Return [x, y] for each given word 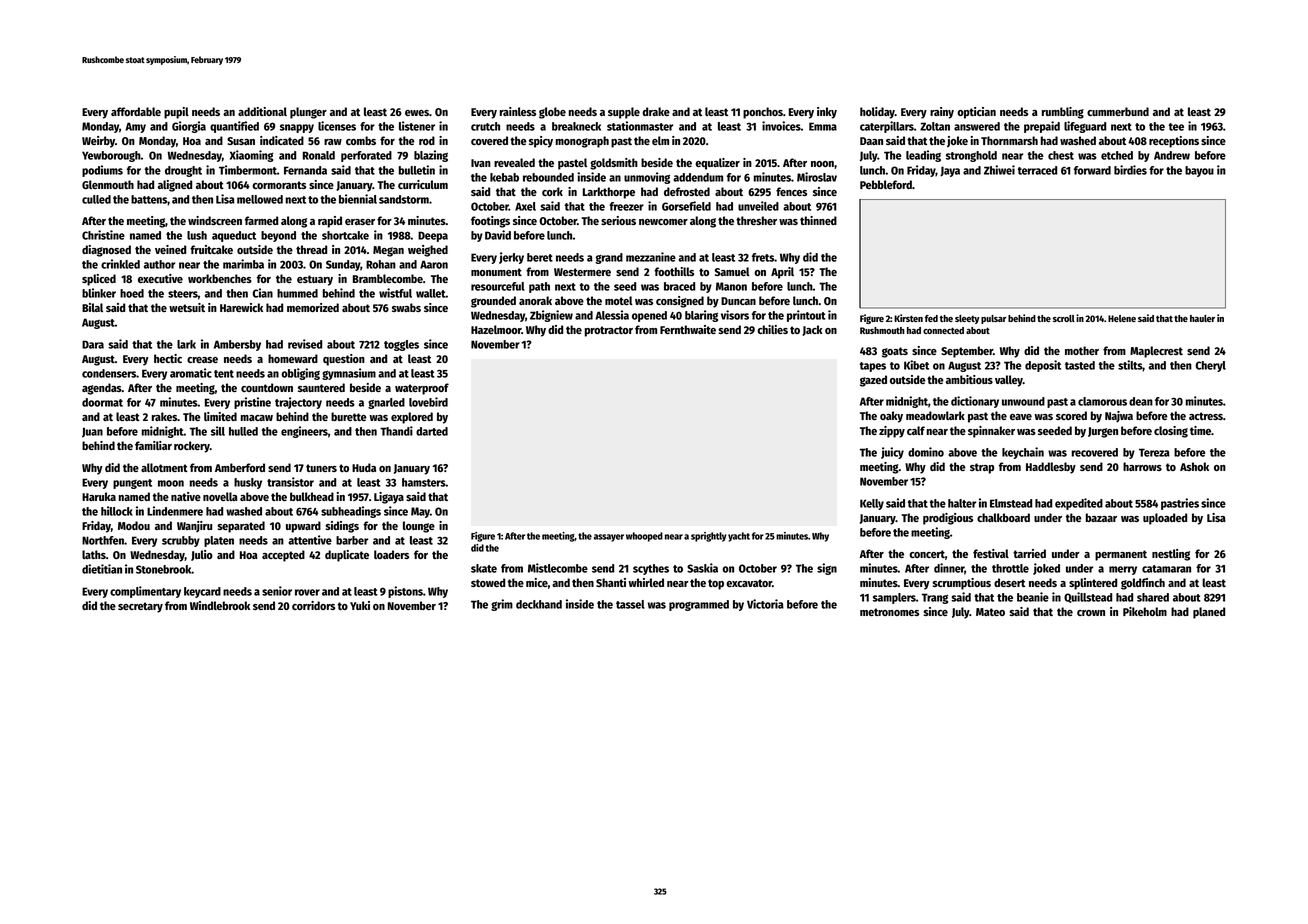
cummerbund [1118, 111]
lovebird [428, 402]
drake [656, 111]
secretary [140, 607]
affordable [136, 111]
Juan [92, 432]
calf [916, 430]
